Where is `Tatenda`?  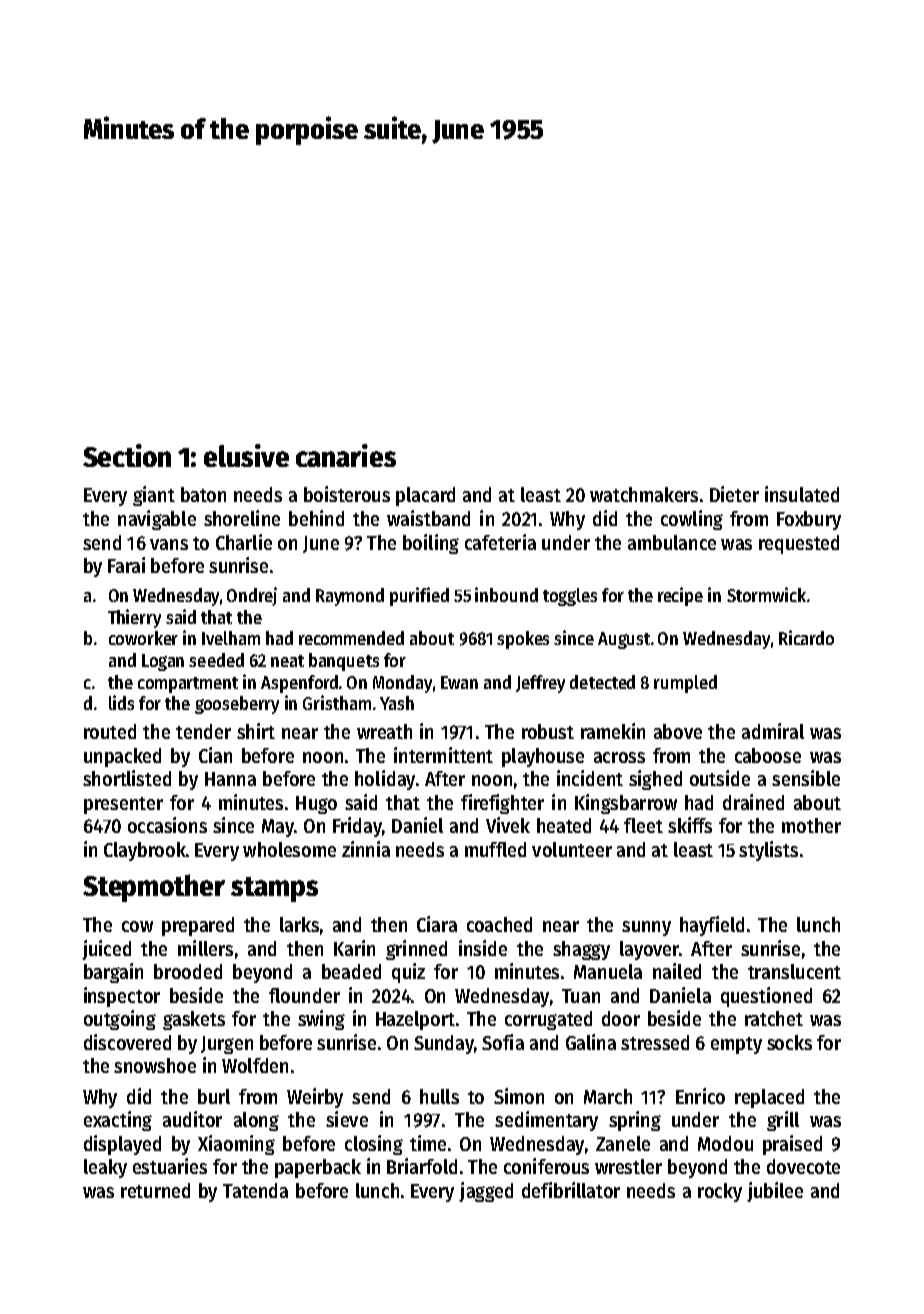
Tatenda is located at coordinates (255, 1190).
